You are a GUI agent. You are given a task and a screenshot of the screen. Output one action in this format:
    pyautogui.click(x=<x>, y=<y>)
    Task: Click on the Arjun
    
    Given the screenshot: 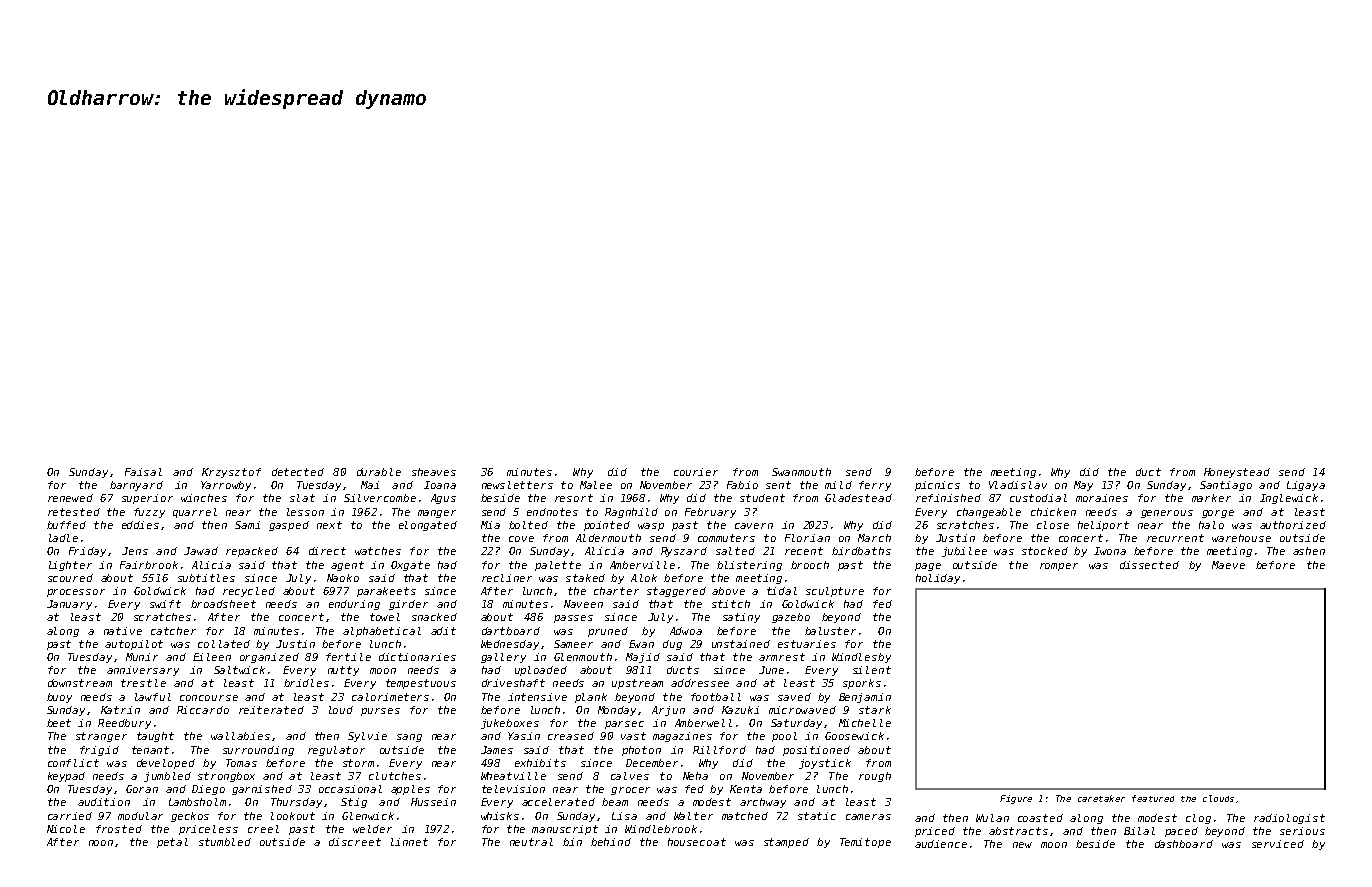 What is the action you would take?
    pyautogui.click(x=668, y=711)
